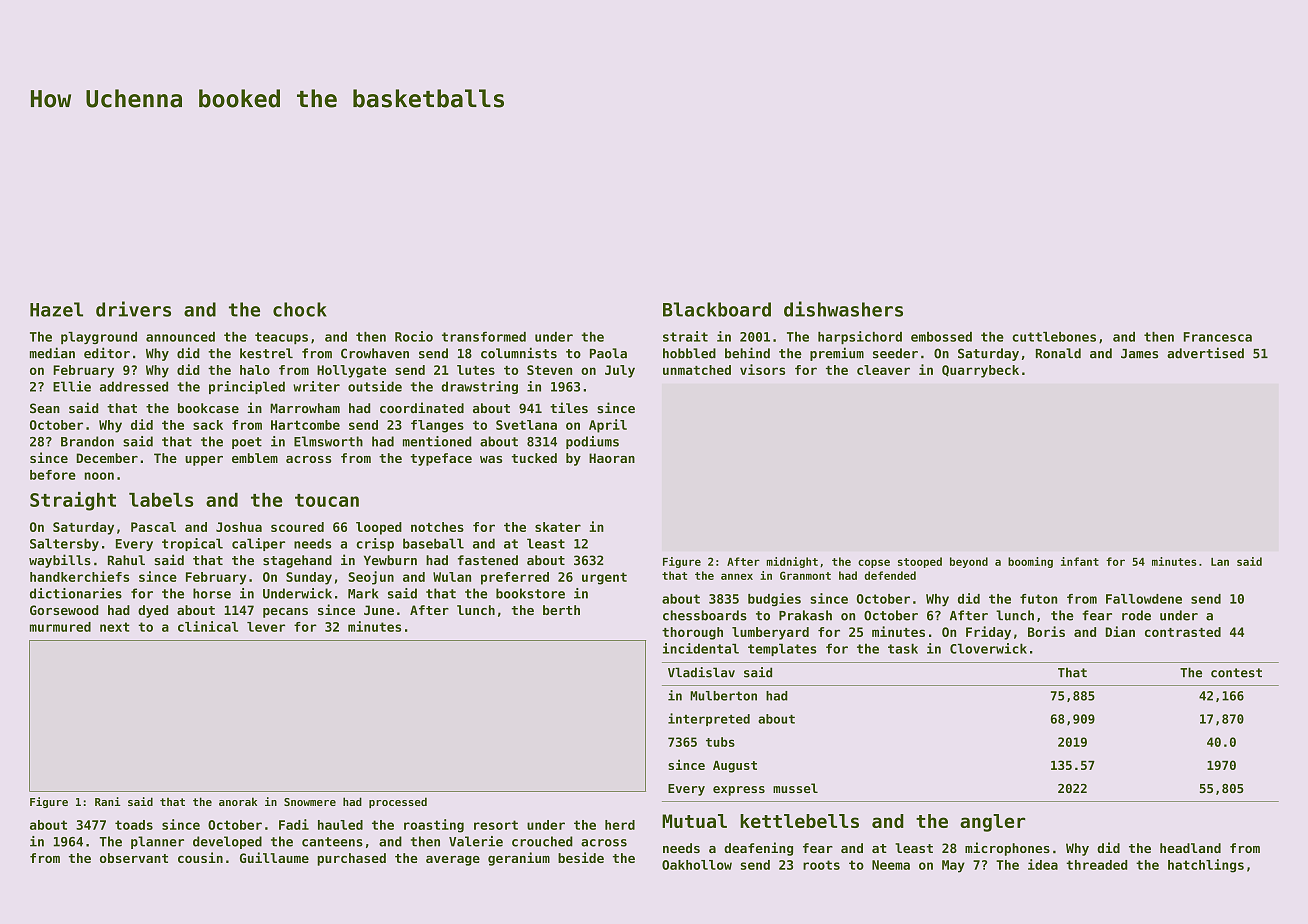  Describe the element at coordinates (134, 858) in the image. I see `observant` at that location.
